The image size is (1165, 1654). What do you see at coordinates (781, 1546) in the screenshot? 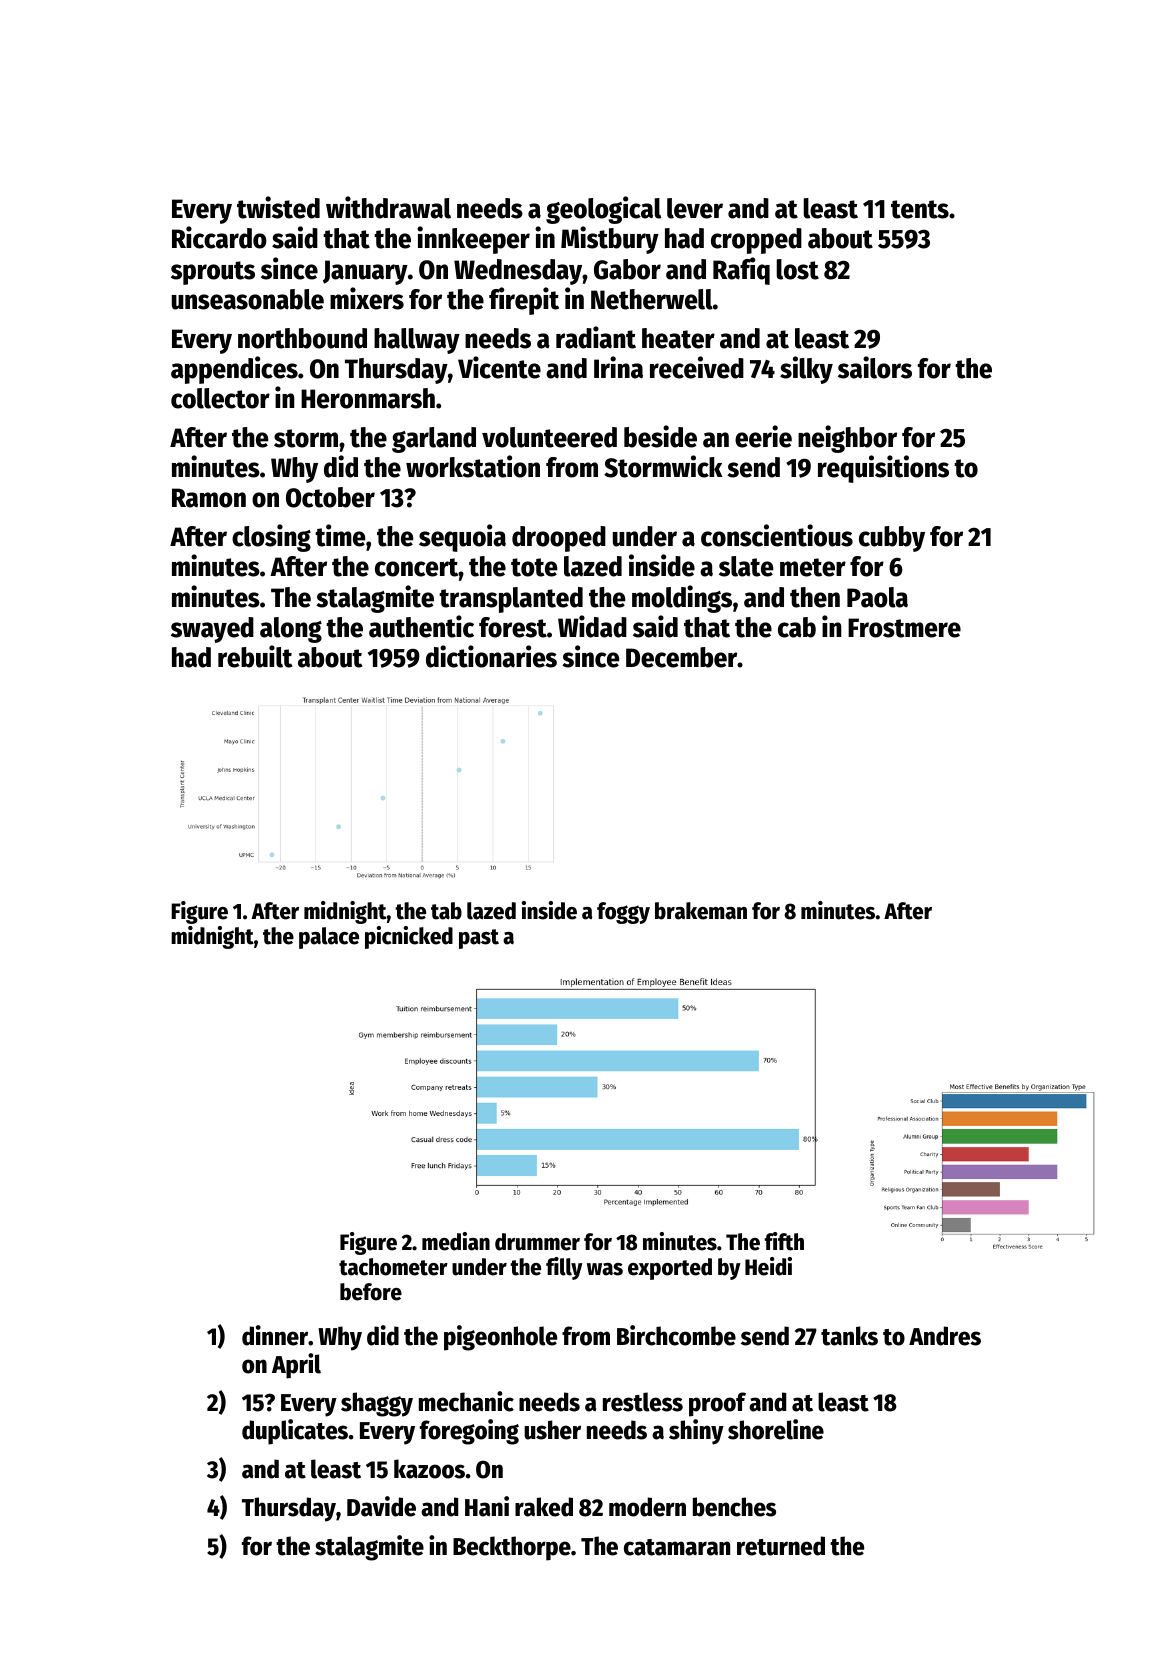
I see `returned` at bounding box center [781, 1546].
